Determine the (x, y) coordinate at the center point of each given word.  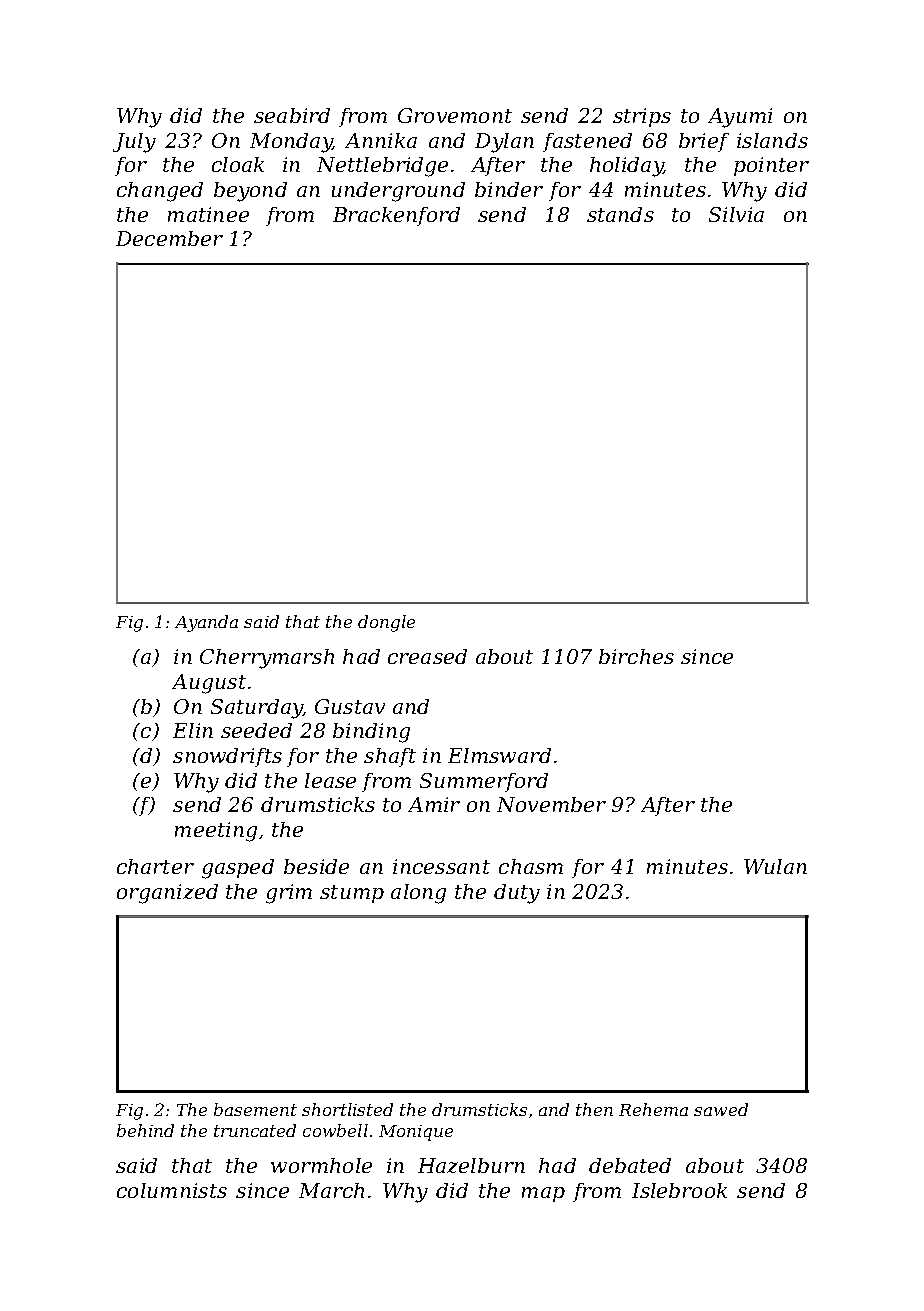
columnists (172, 1190)
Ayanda (206, 623)
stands (620, 214)
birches (636, 656)
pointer (771, 166)
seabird (292, 115)
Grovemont (455, 115)
